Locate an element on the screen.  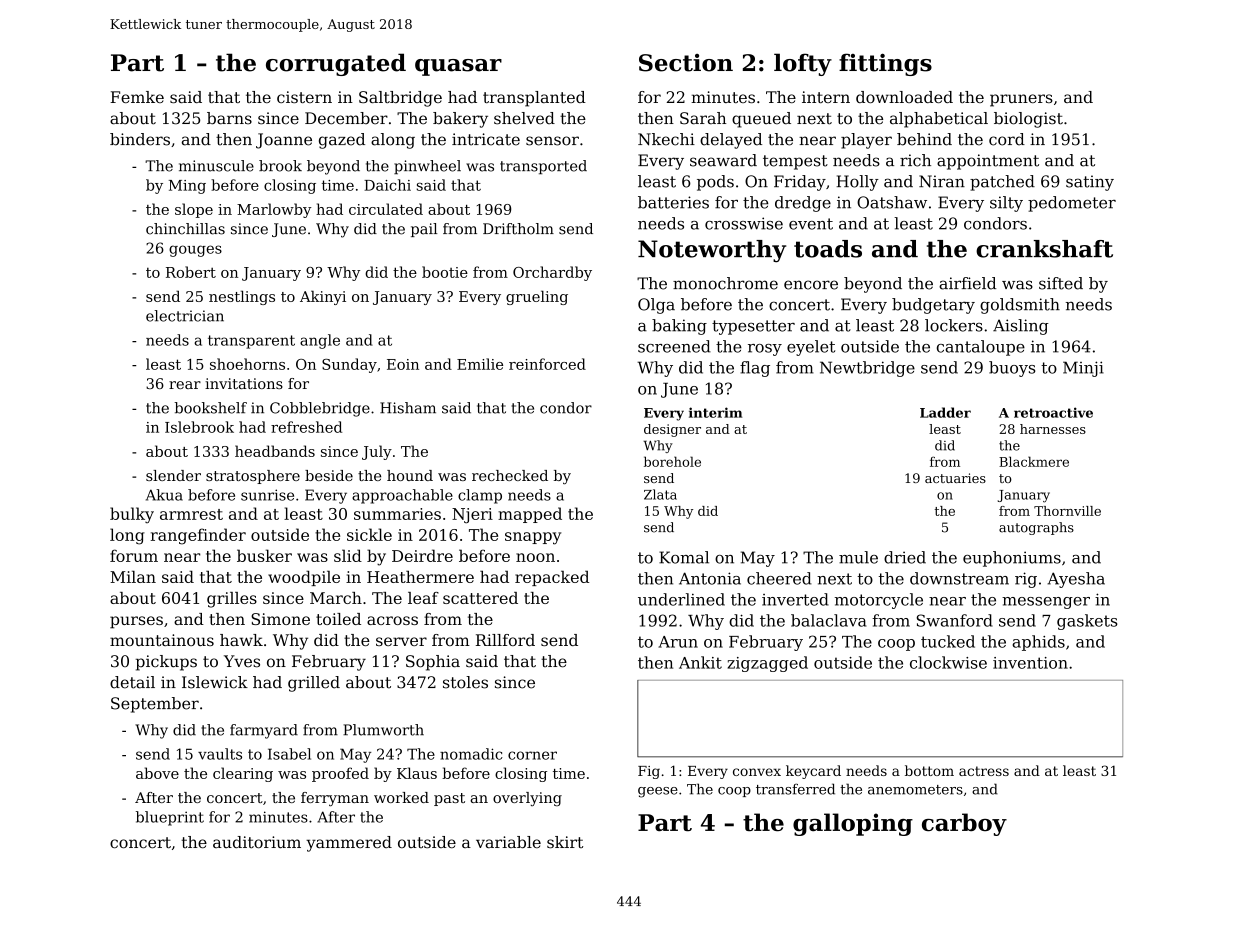
Ladder is located at coordinates (945, 412).
